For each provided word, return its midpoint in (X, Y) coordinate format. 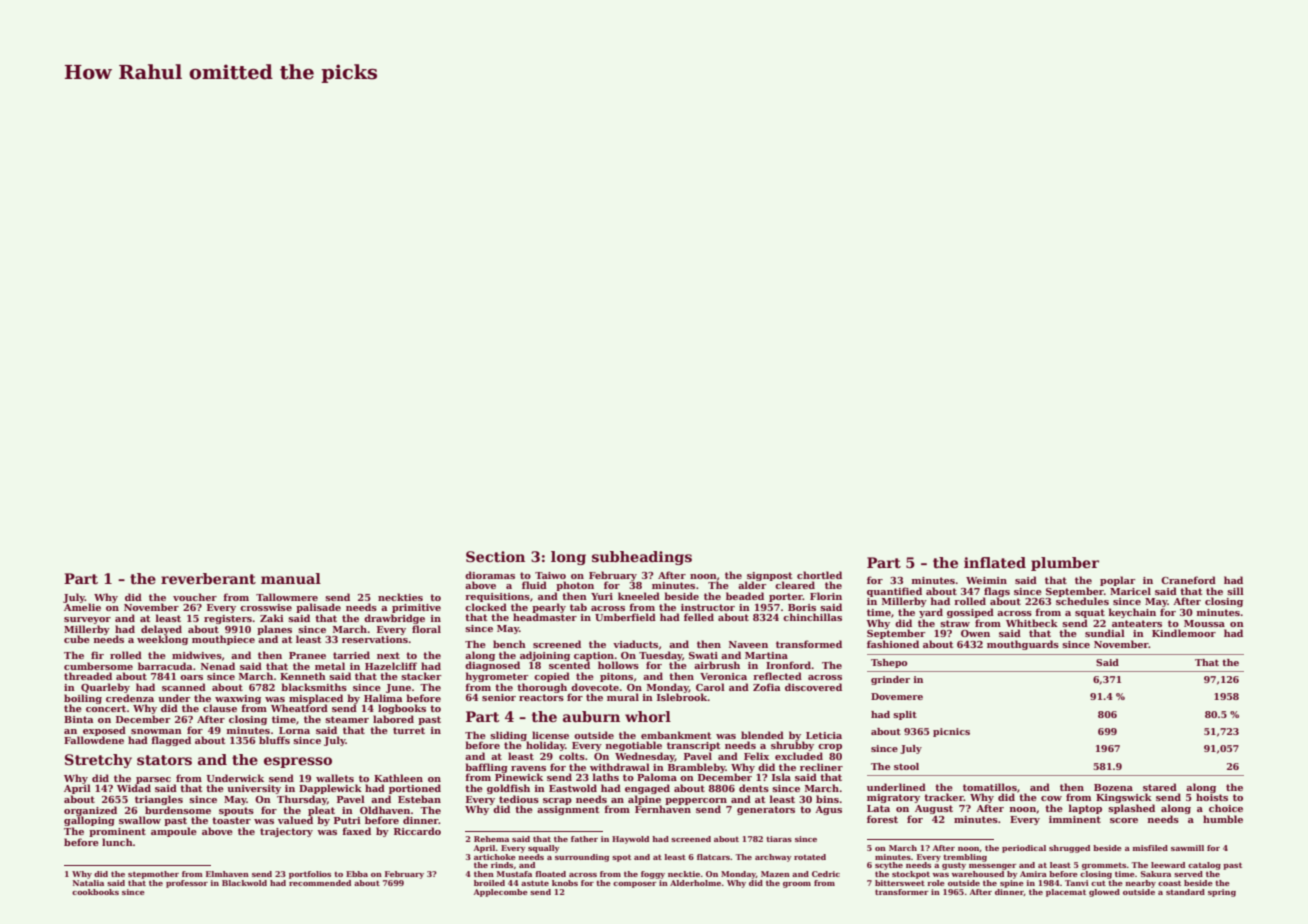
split (905, 715)
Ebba (357, 874)
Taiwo (550, 575)
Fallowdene (94, 740)
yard (931, 613)
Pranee (307, 655)
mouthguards (1023, 645)
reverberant (208, 578)
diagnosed (492, 666)
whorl (648, 716)
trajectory (286, 832)
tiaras (779, 839)
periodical (1024, 849)
